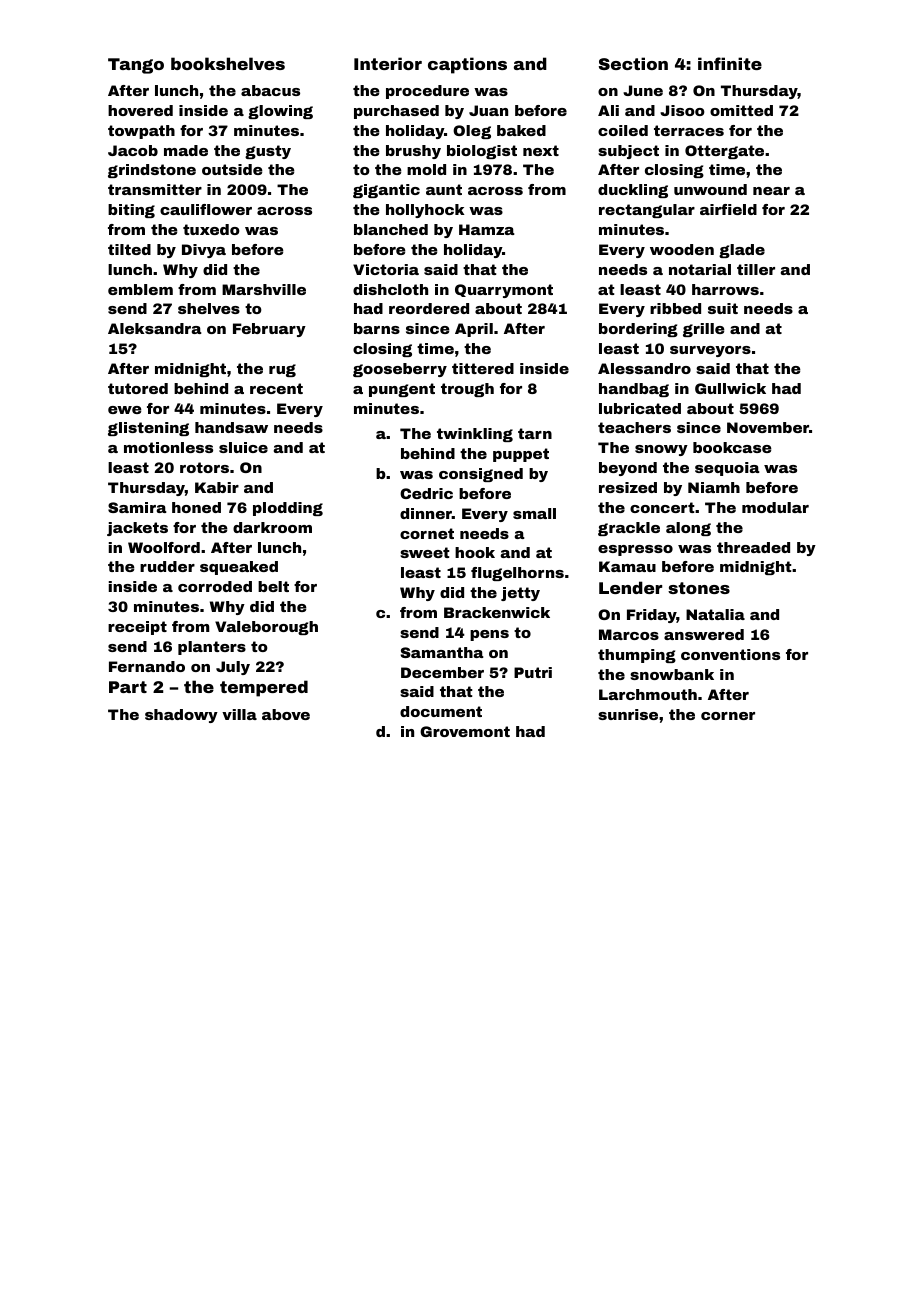  What do you see at coordinates (756, 269) in the screenshot?
I see `tiller` at bounding box center [756, 269].
